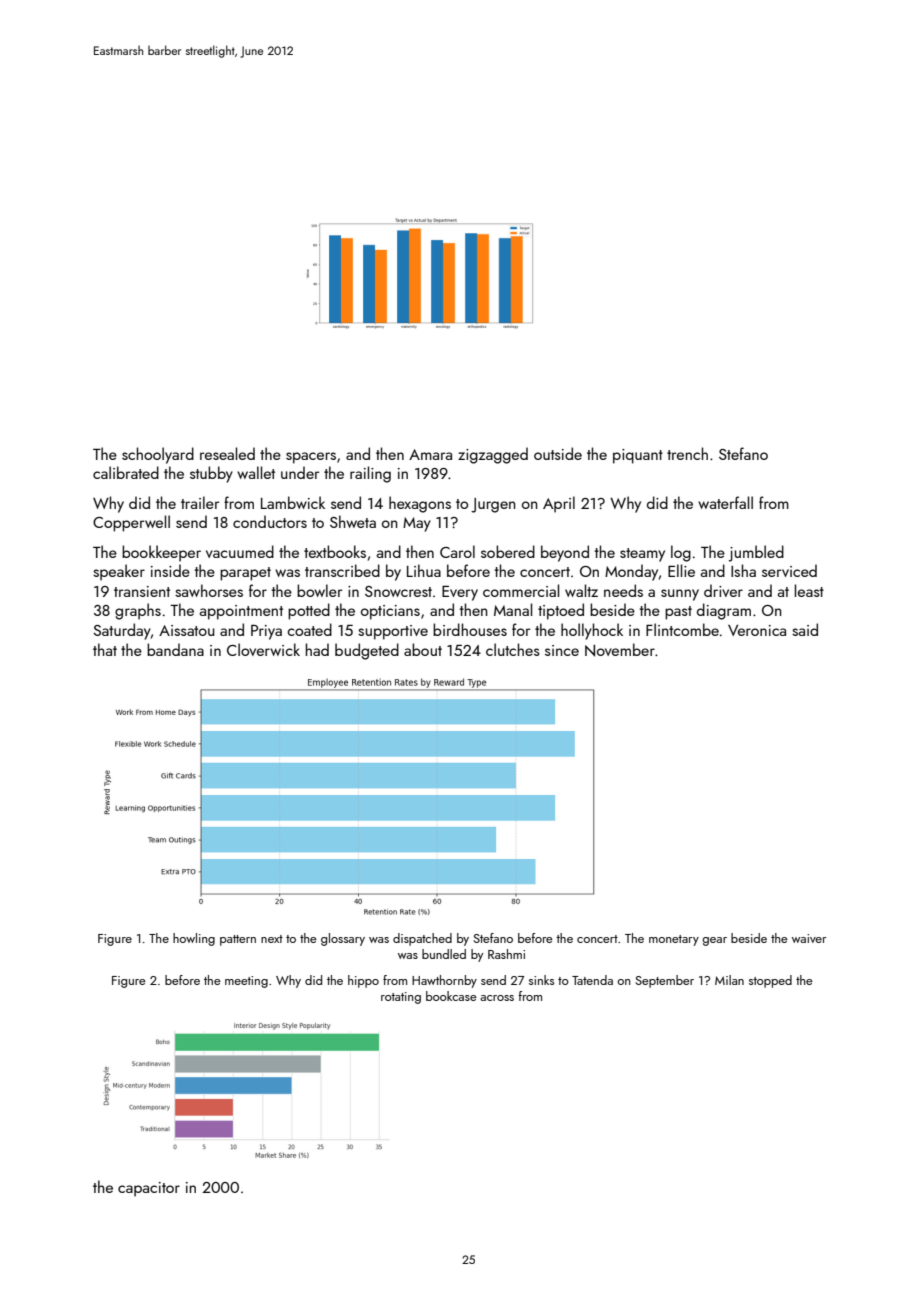 This screenshot has height=1308, width=924. Describe the element at coordinates (263, 649) in the screenshot. I see `Cloverwick` at that location.
